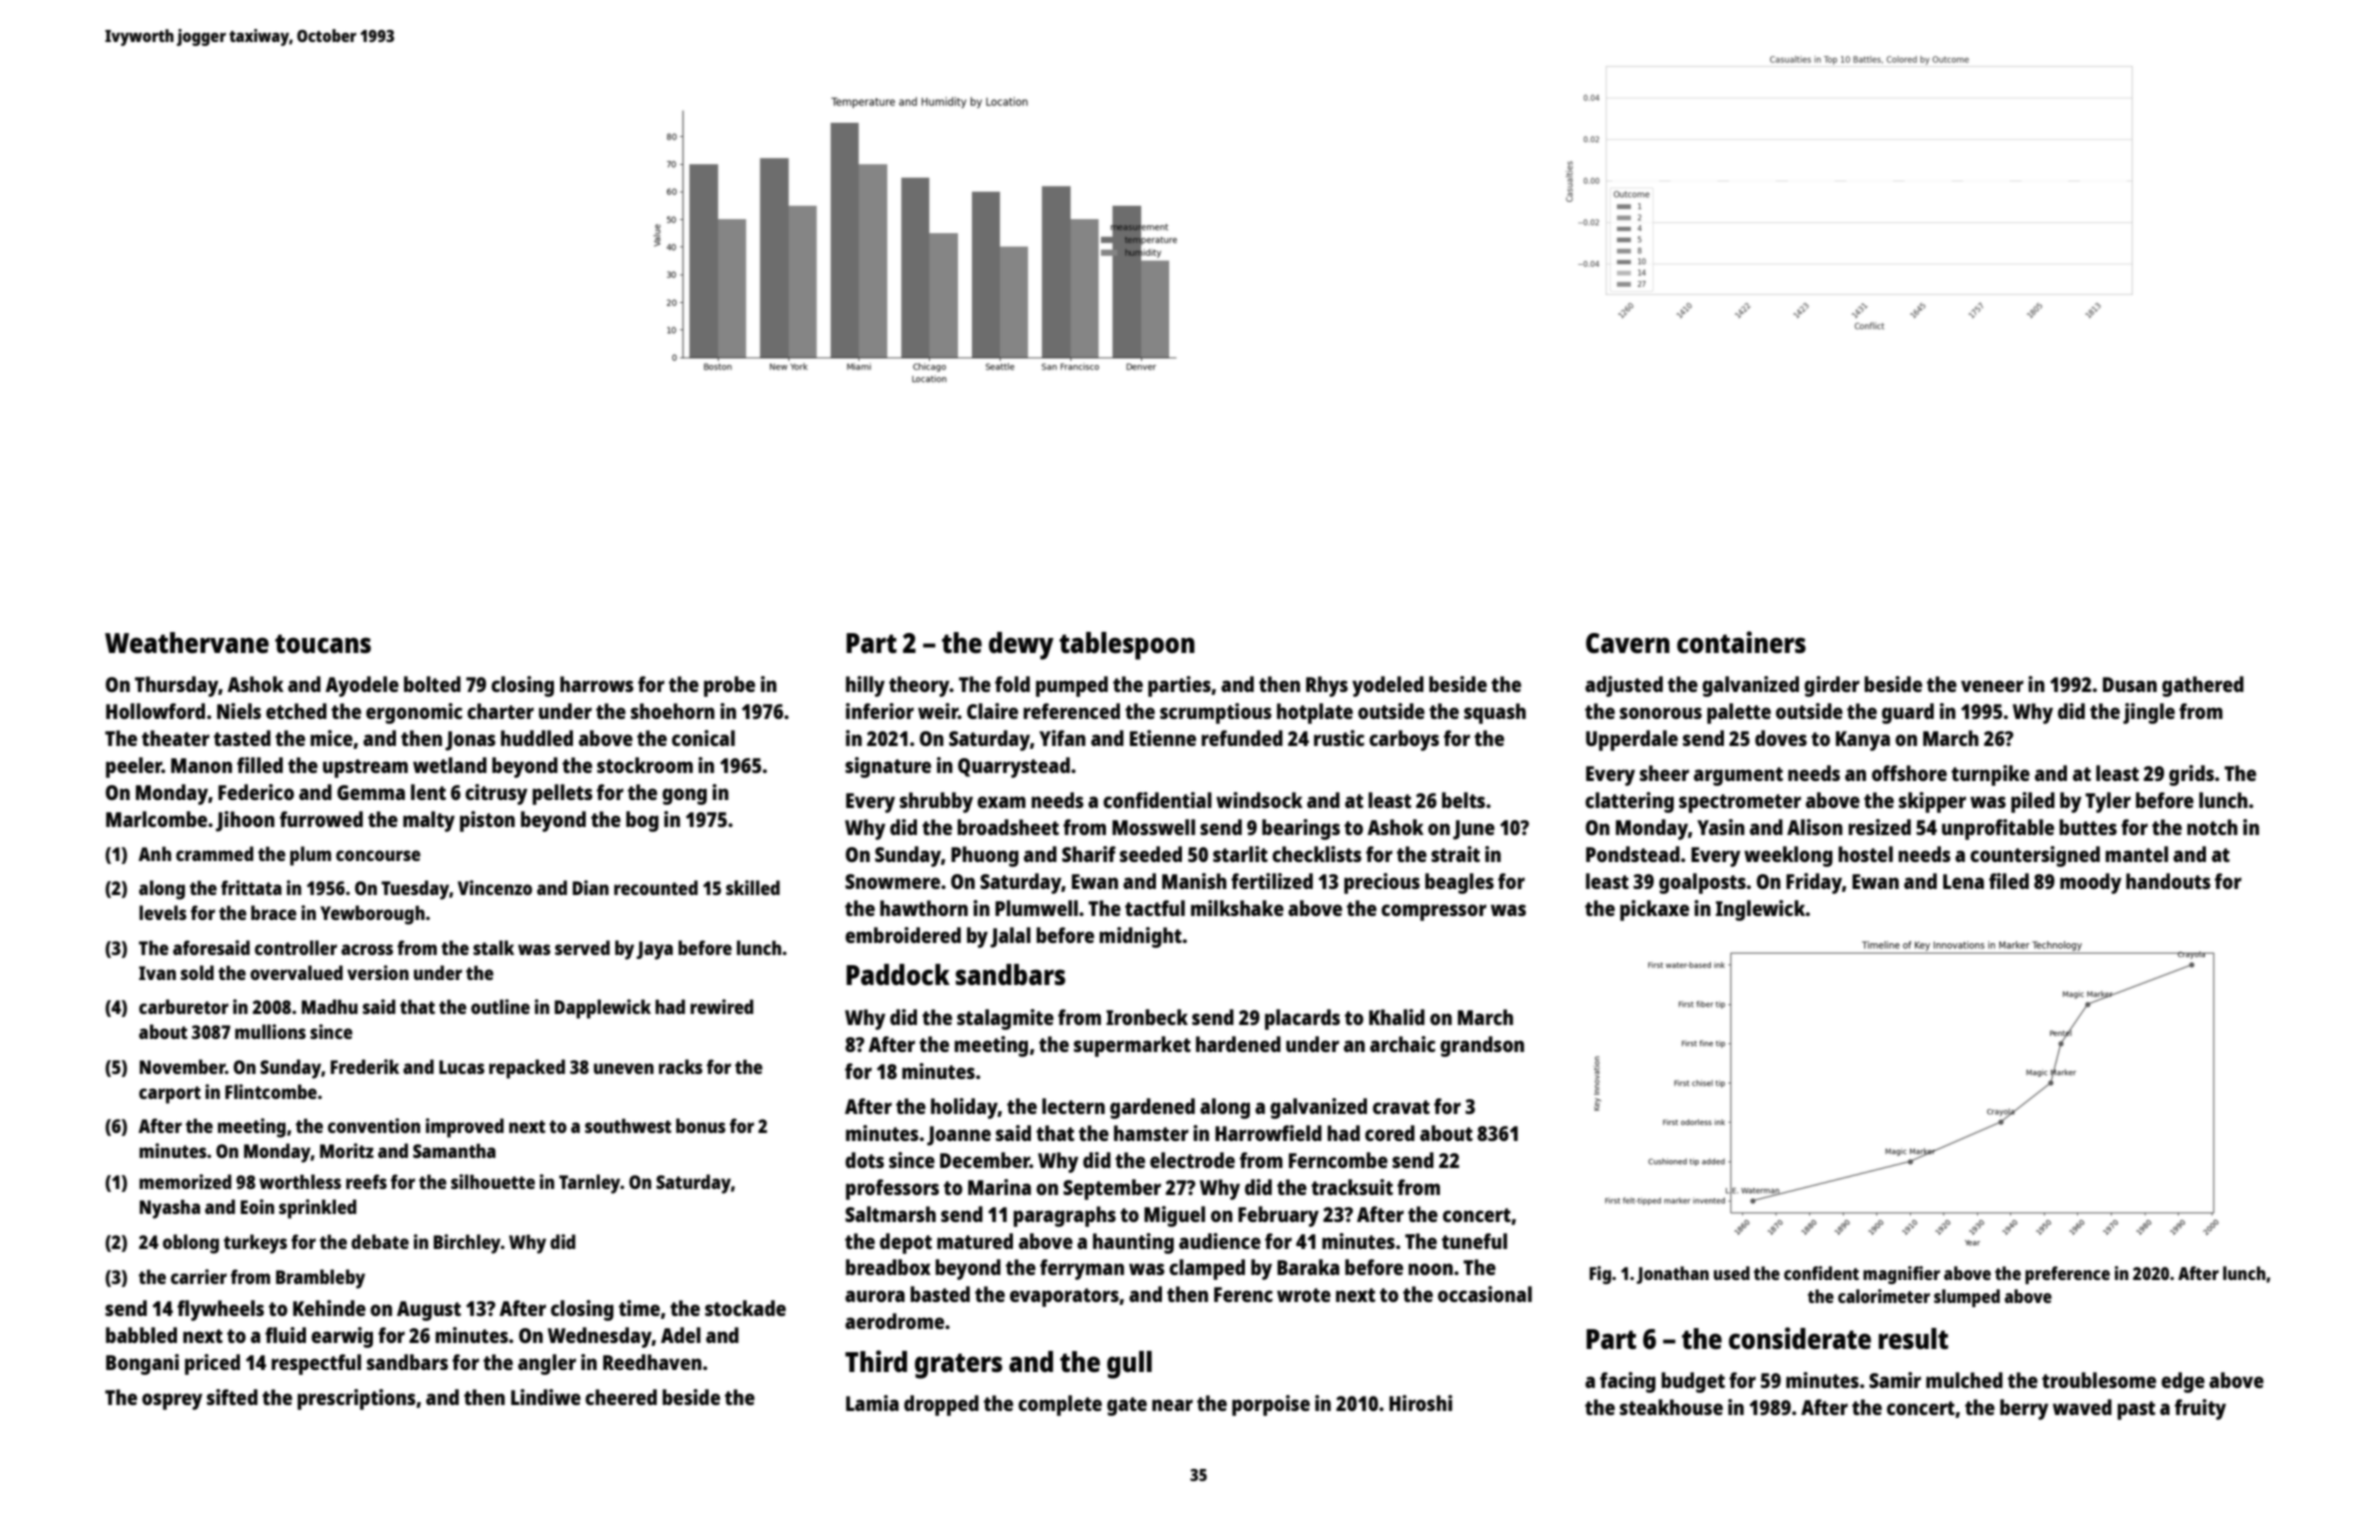  What do you see at coordinates (1482, 1046) in the screenshot?
I see `grandson` at bounding box center [1482, 1046].
